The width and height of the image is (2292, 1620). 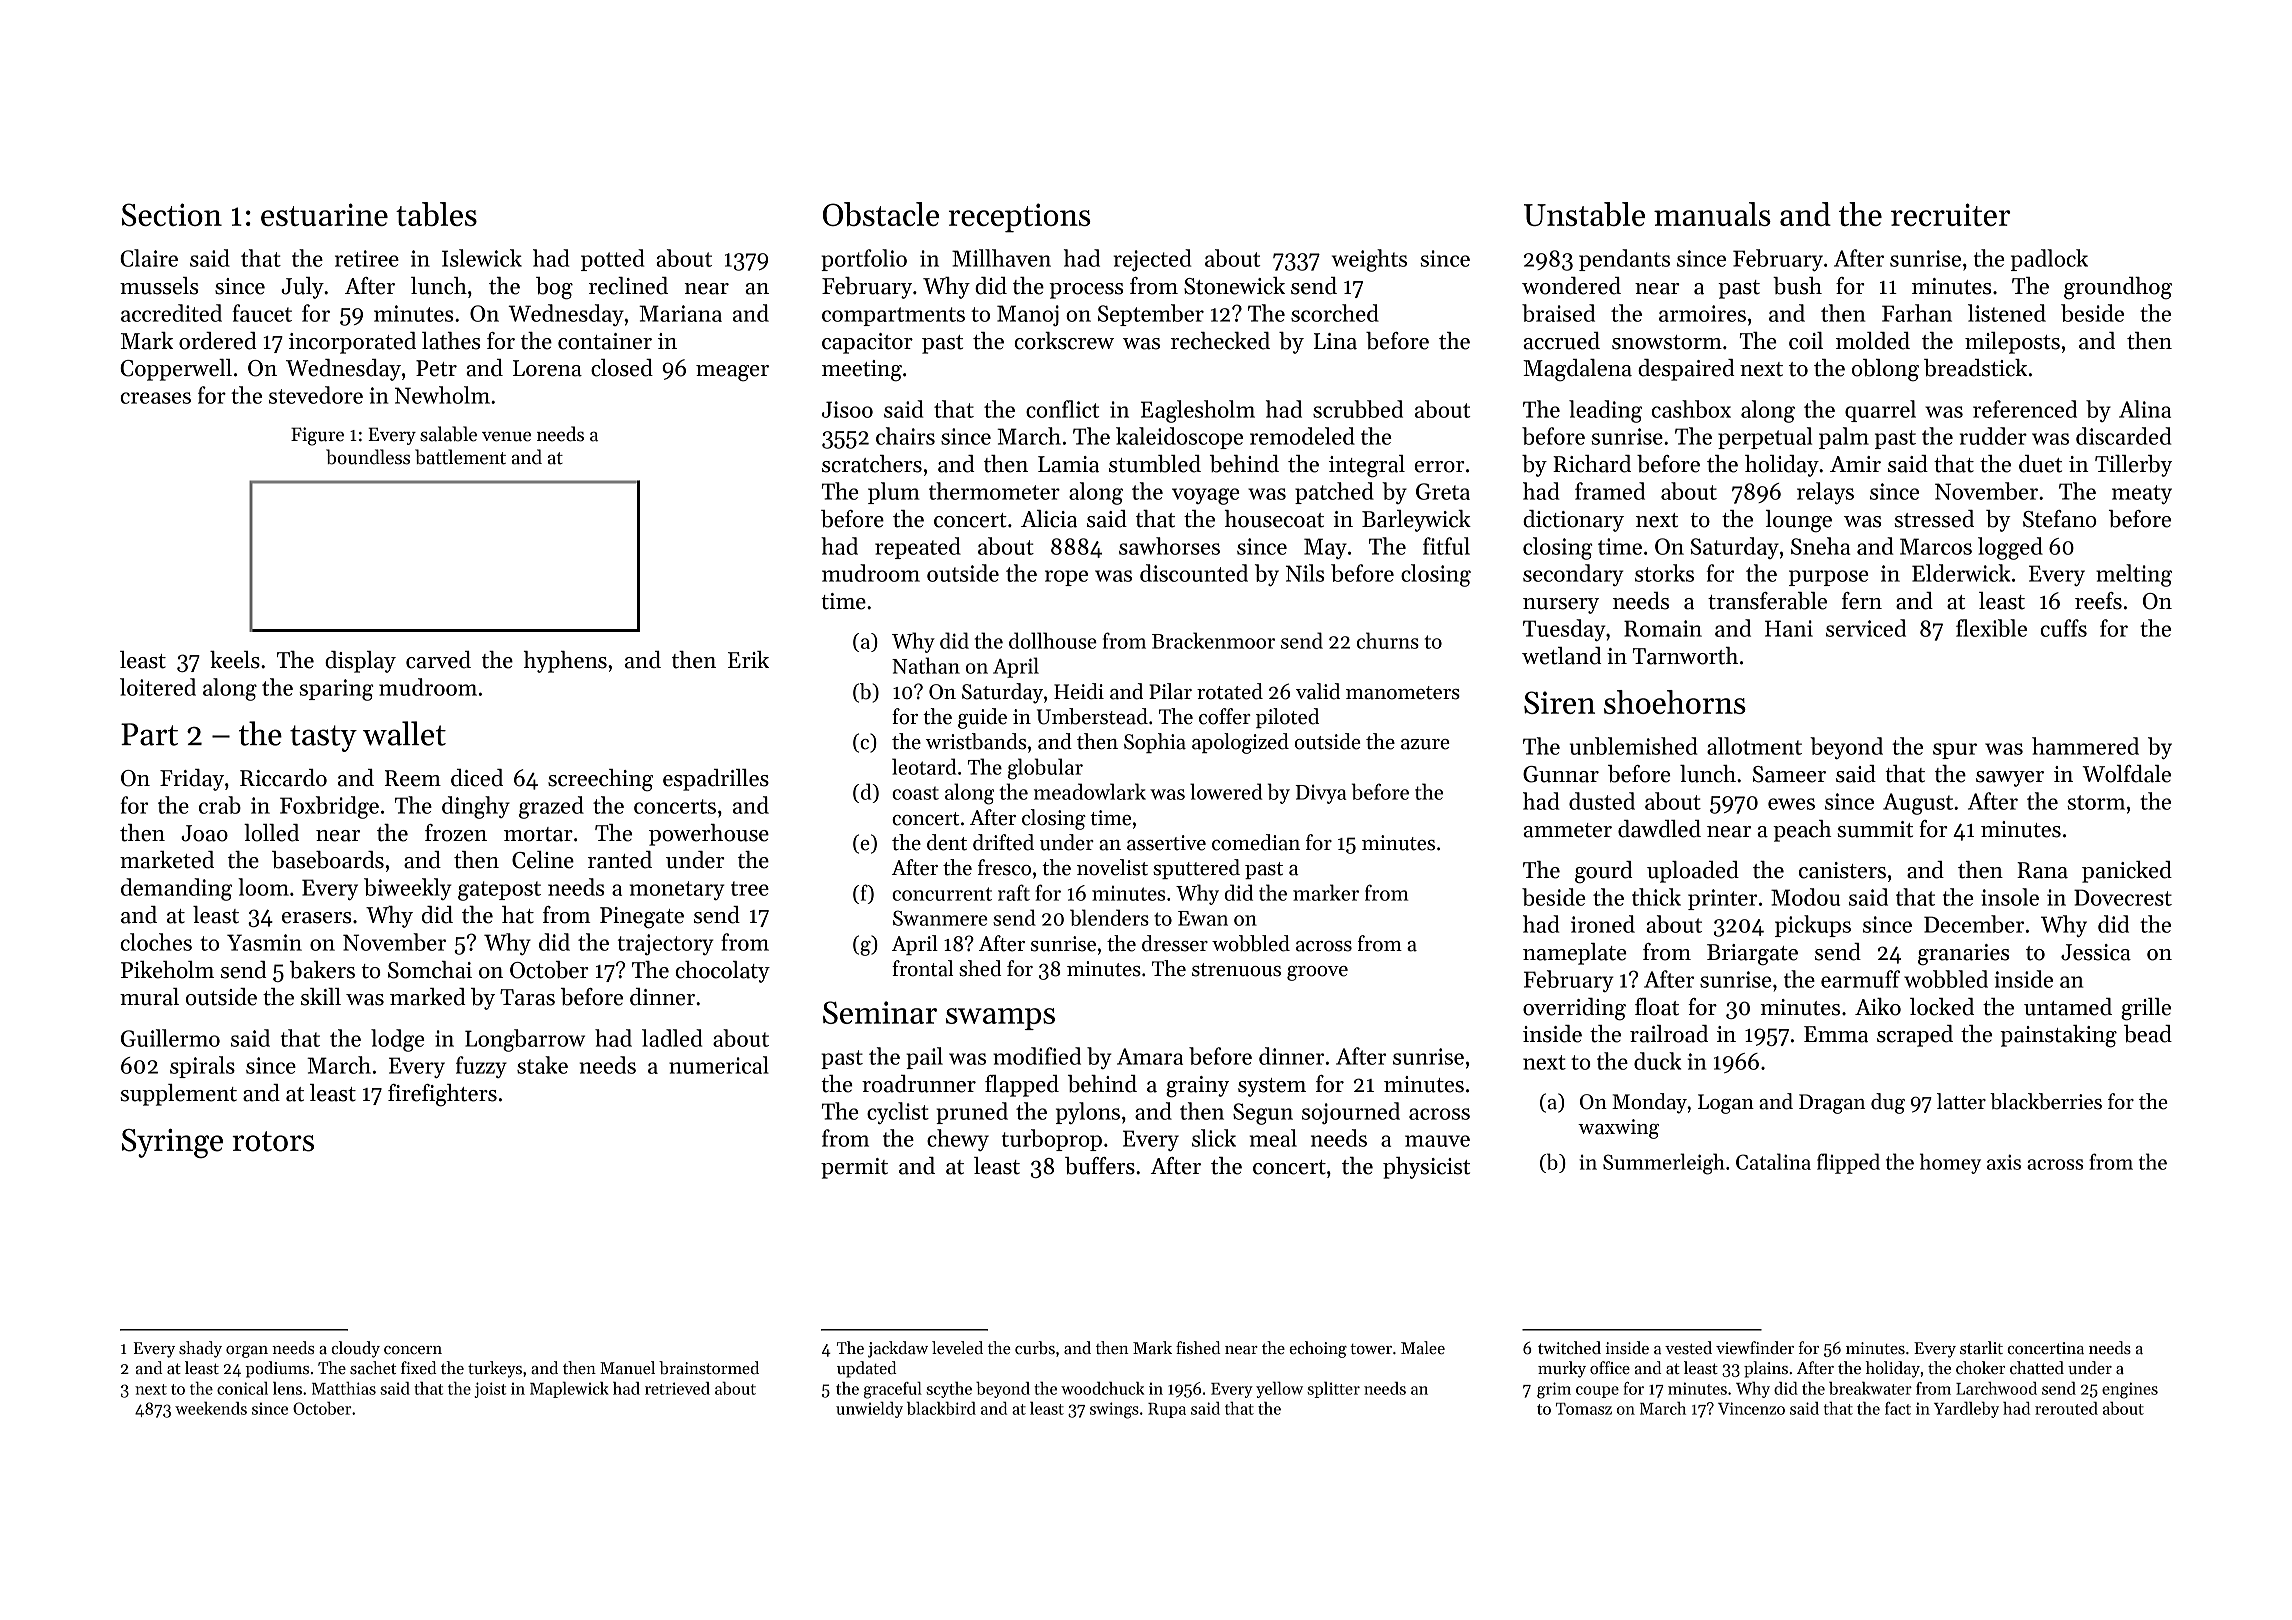 I want to click on flexible, so click(x=1991, y=628).
